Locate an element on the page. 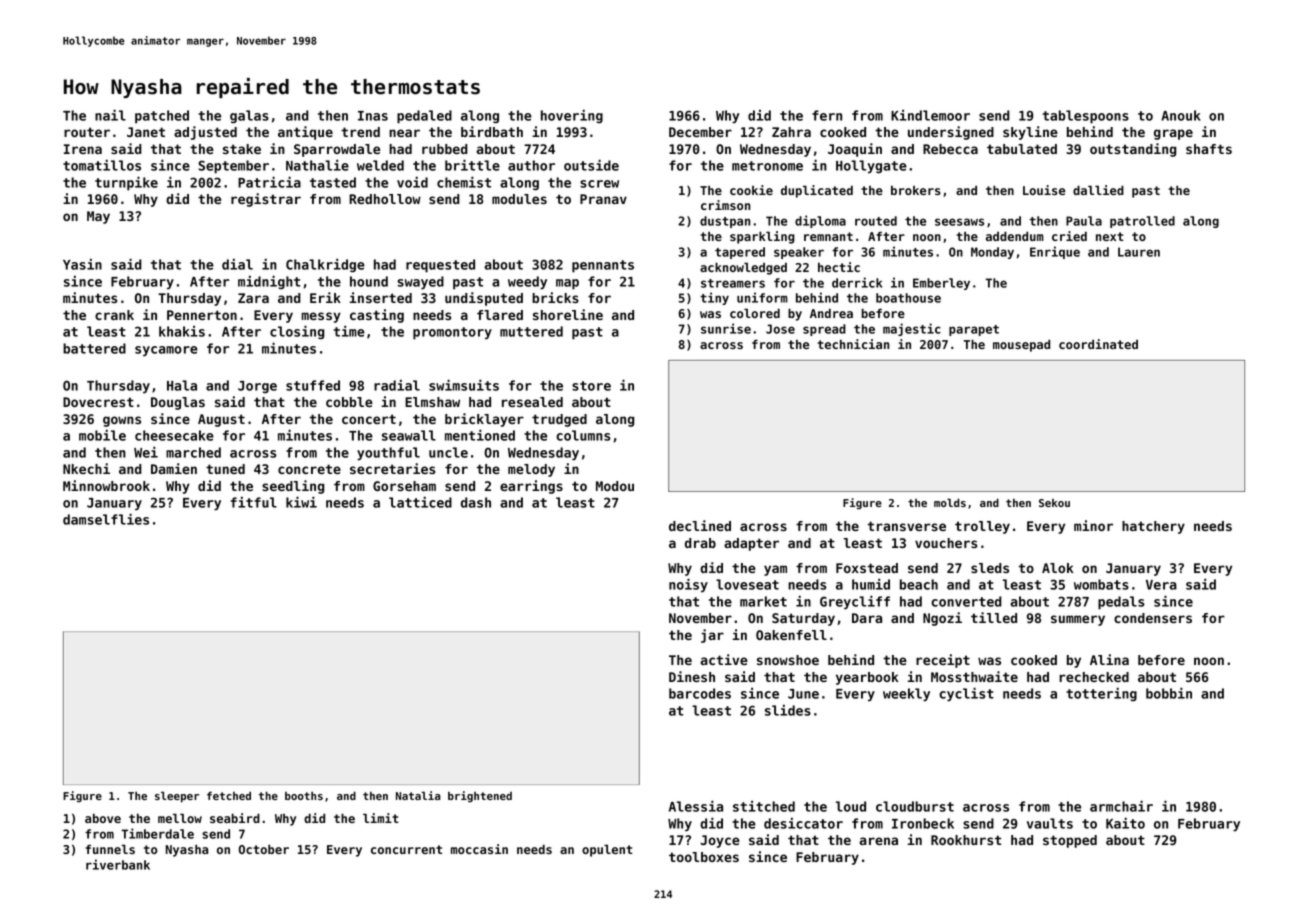  tablespoons is located at coordinates (1086, 117).
